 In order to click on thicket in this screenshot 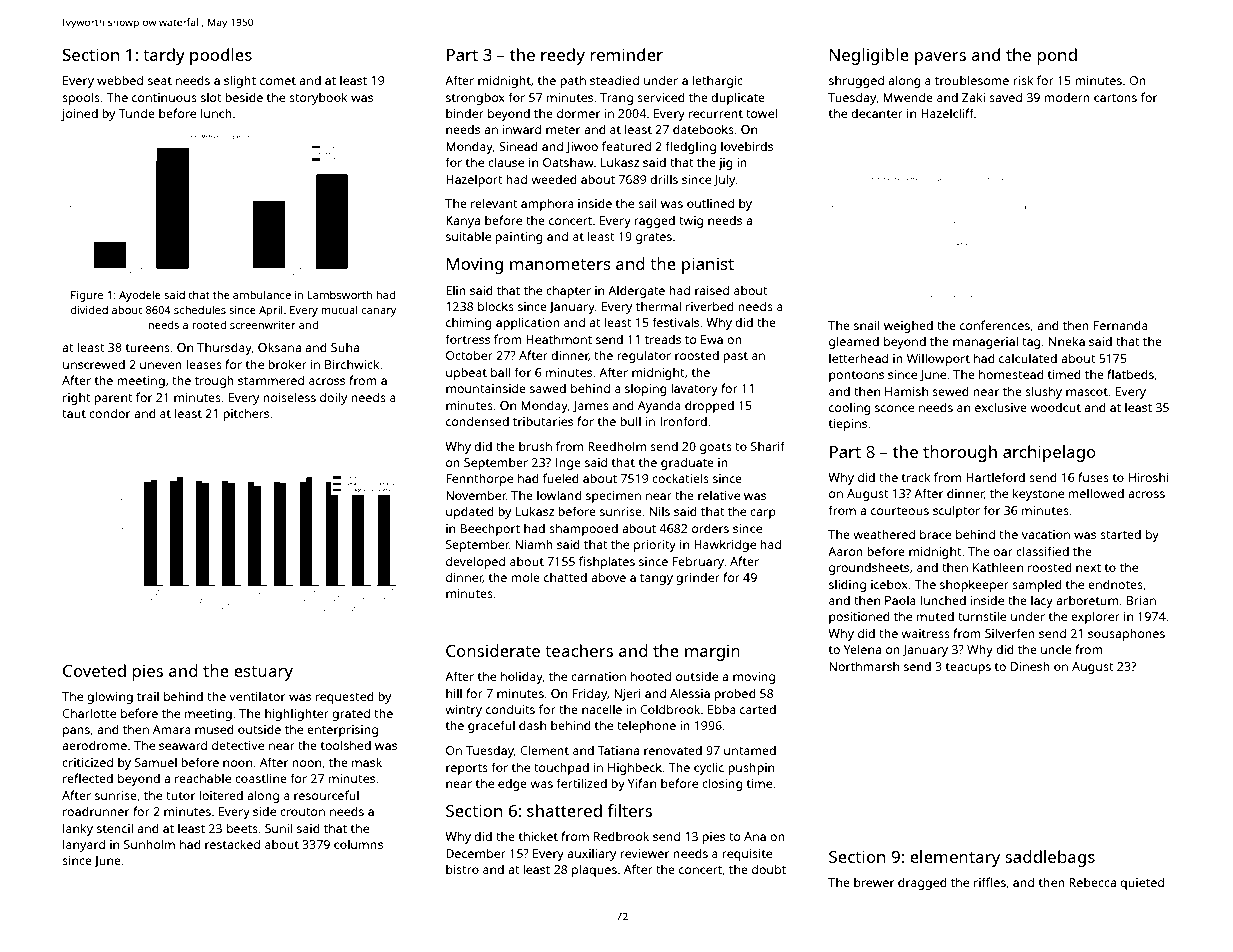, I will do `click(538, 836)`.
